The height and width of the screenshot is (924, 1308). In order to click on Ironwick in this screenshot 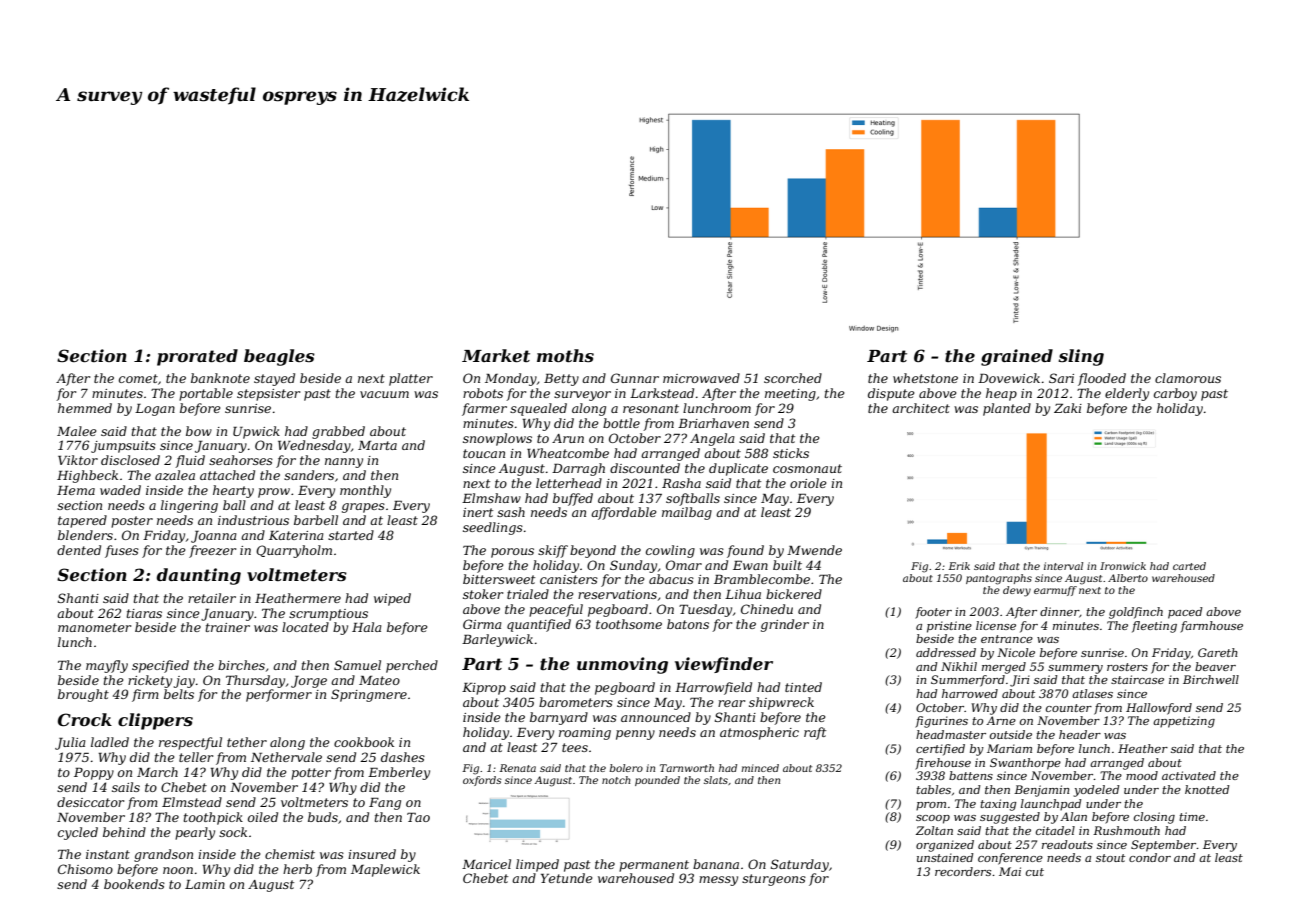, I will do `click(1123, 566)`.
